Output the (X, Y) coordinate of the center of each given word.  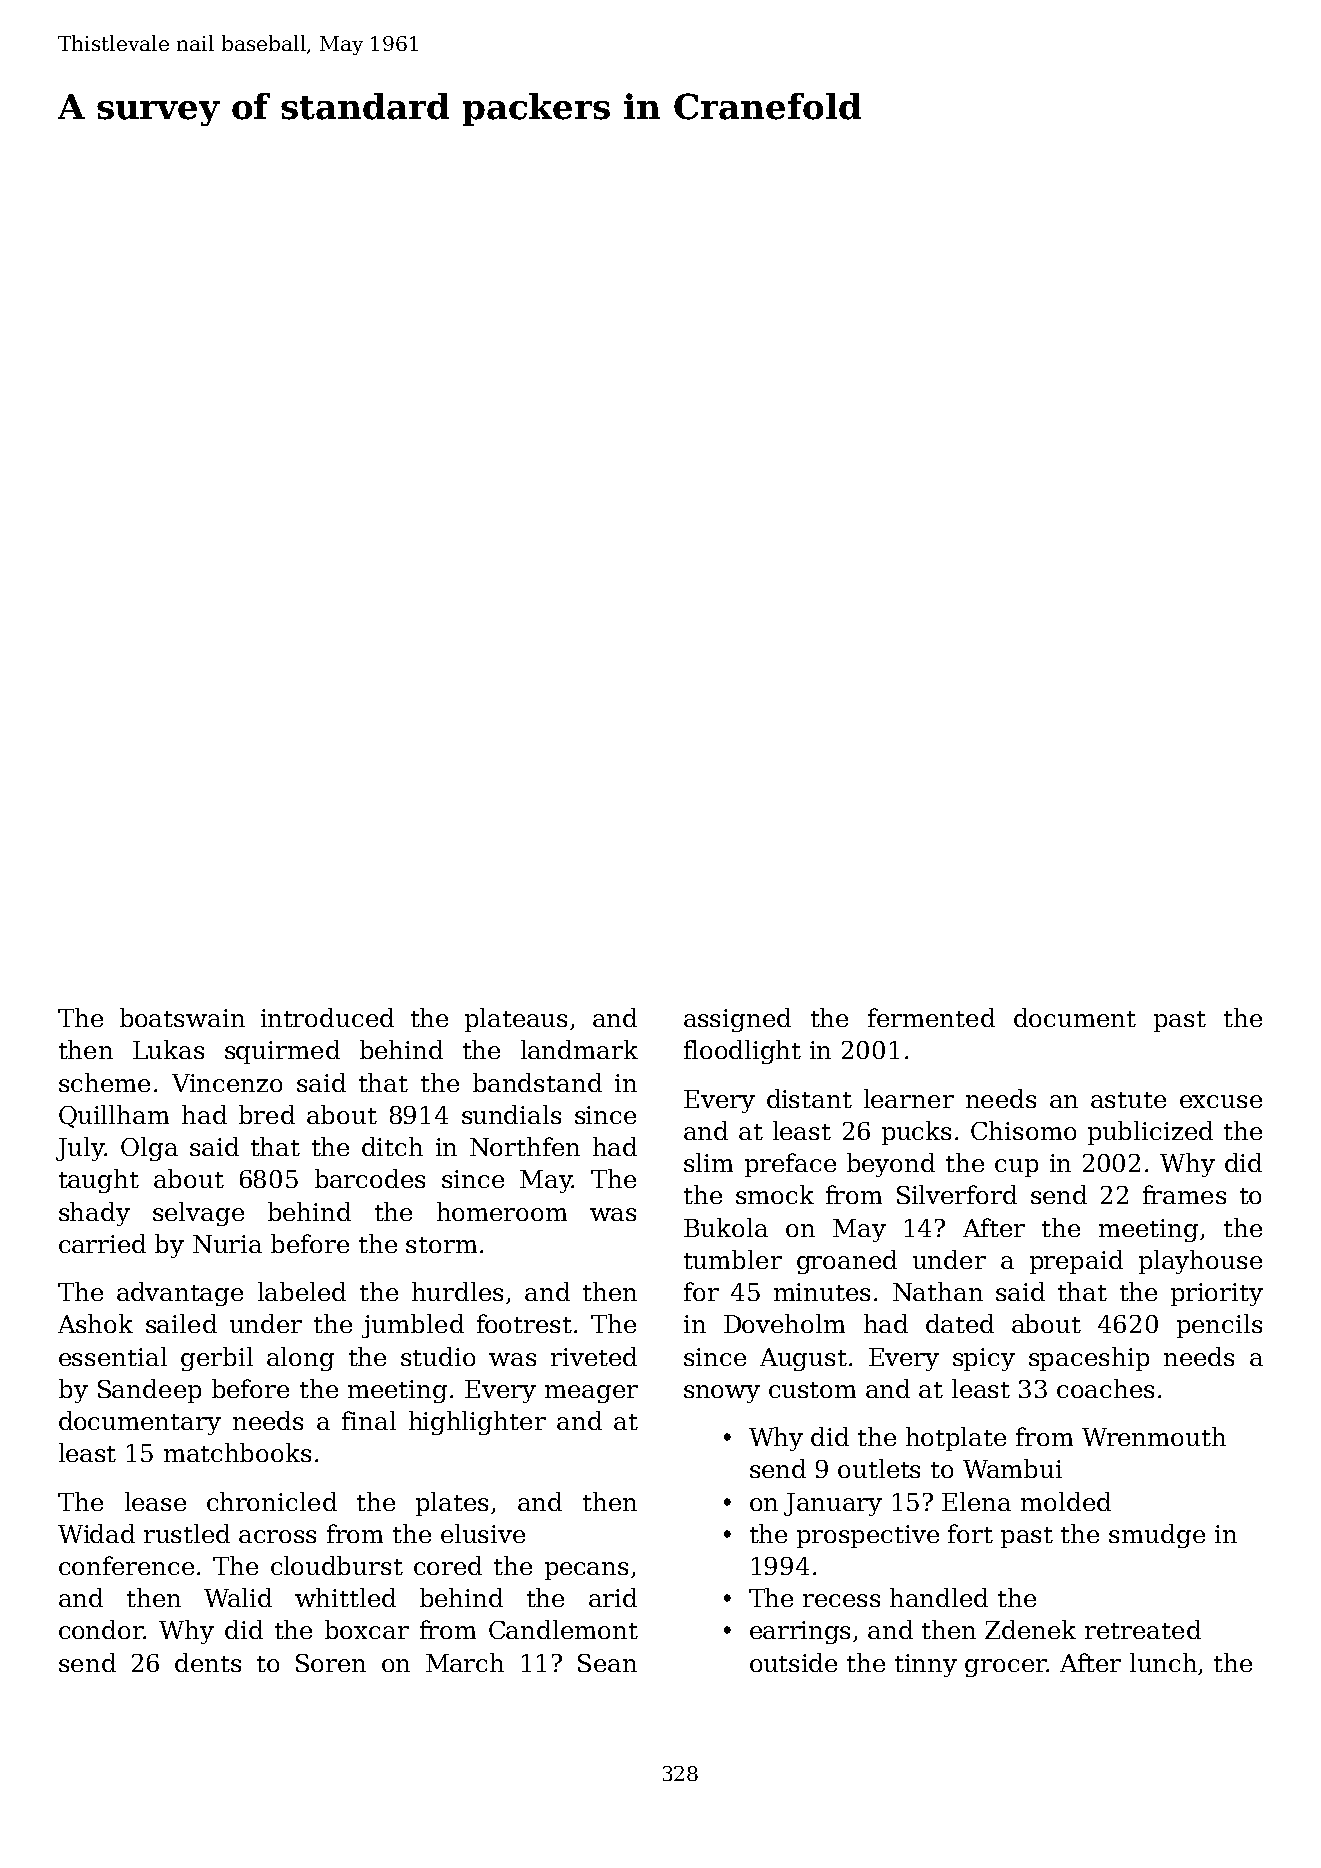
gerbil (217, 1359)
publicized (1150, 1133)
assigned (737, 1020)
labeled (302, 1291)
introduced (327, 1017)
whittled (345, 1597)
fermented (931, 1017)
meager (591, 1394)
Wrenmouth (1154, 1436)
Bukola (726, 1227)
